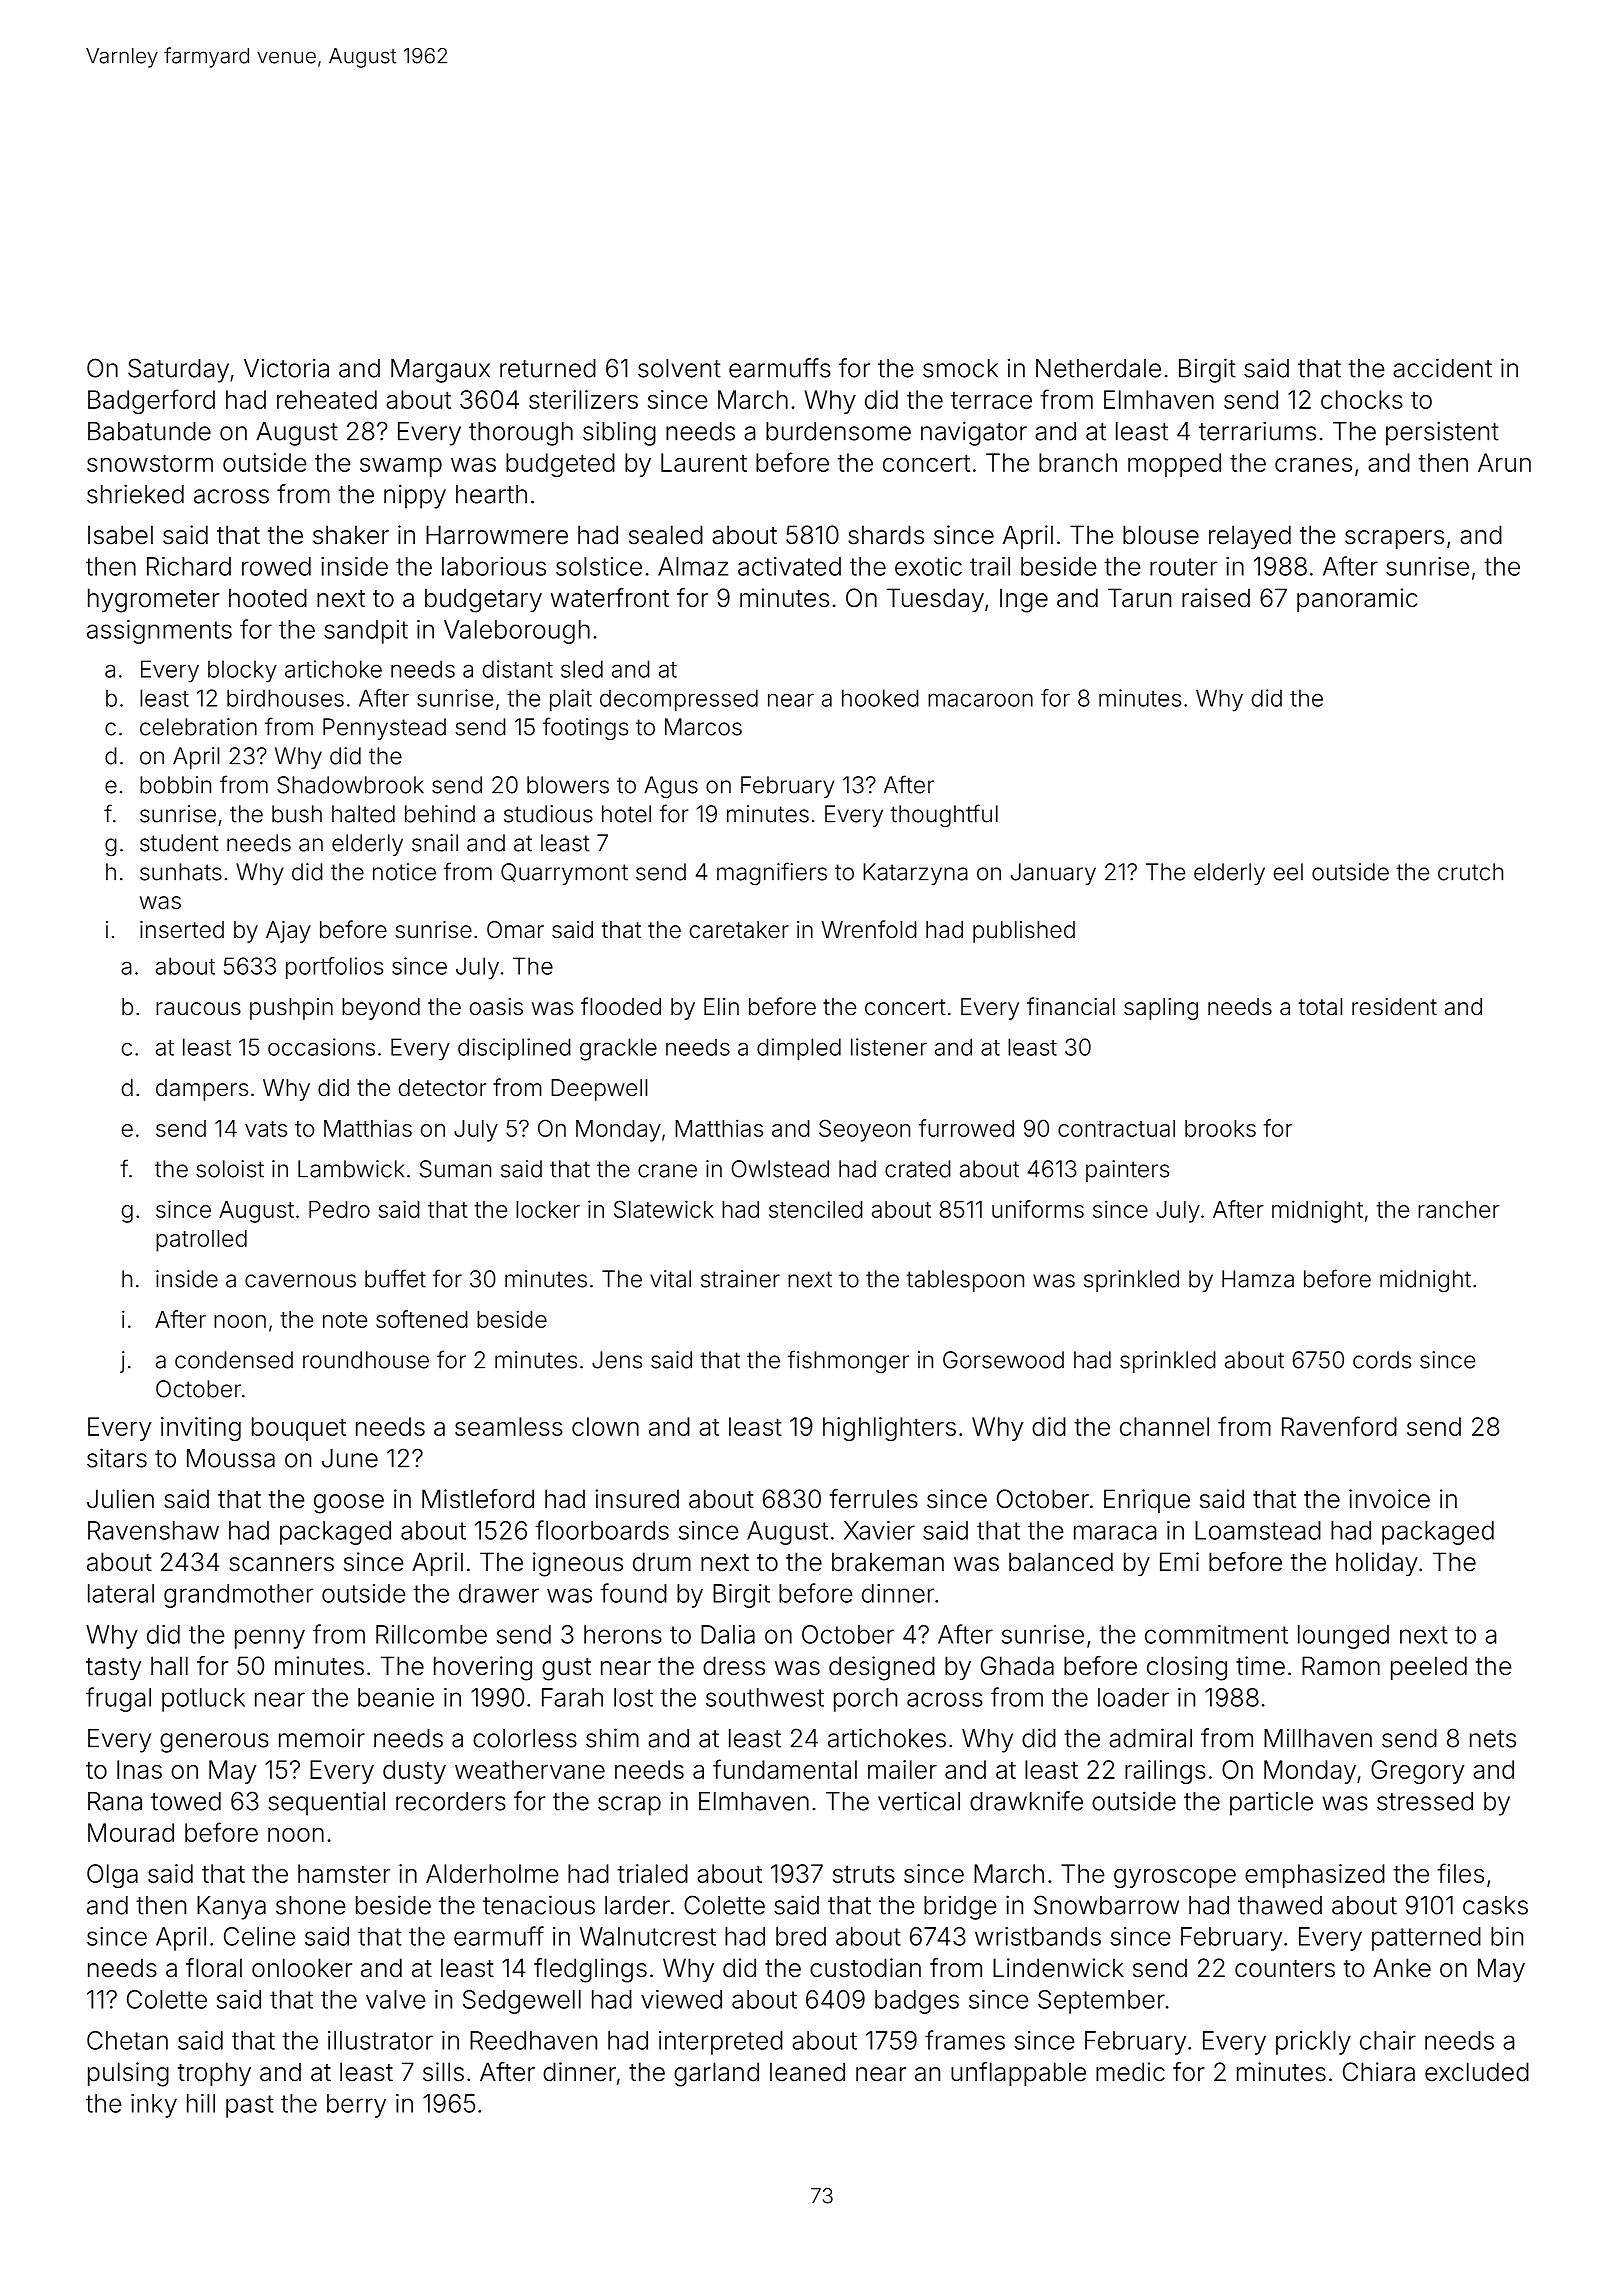 This screenshot has height=2292, width=1620. I want to click on vertical, so click(919, 1801).
